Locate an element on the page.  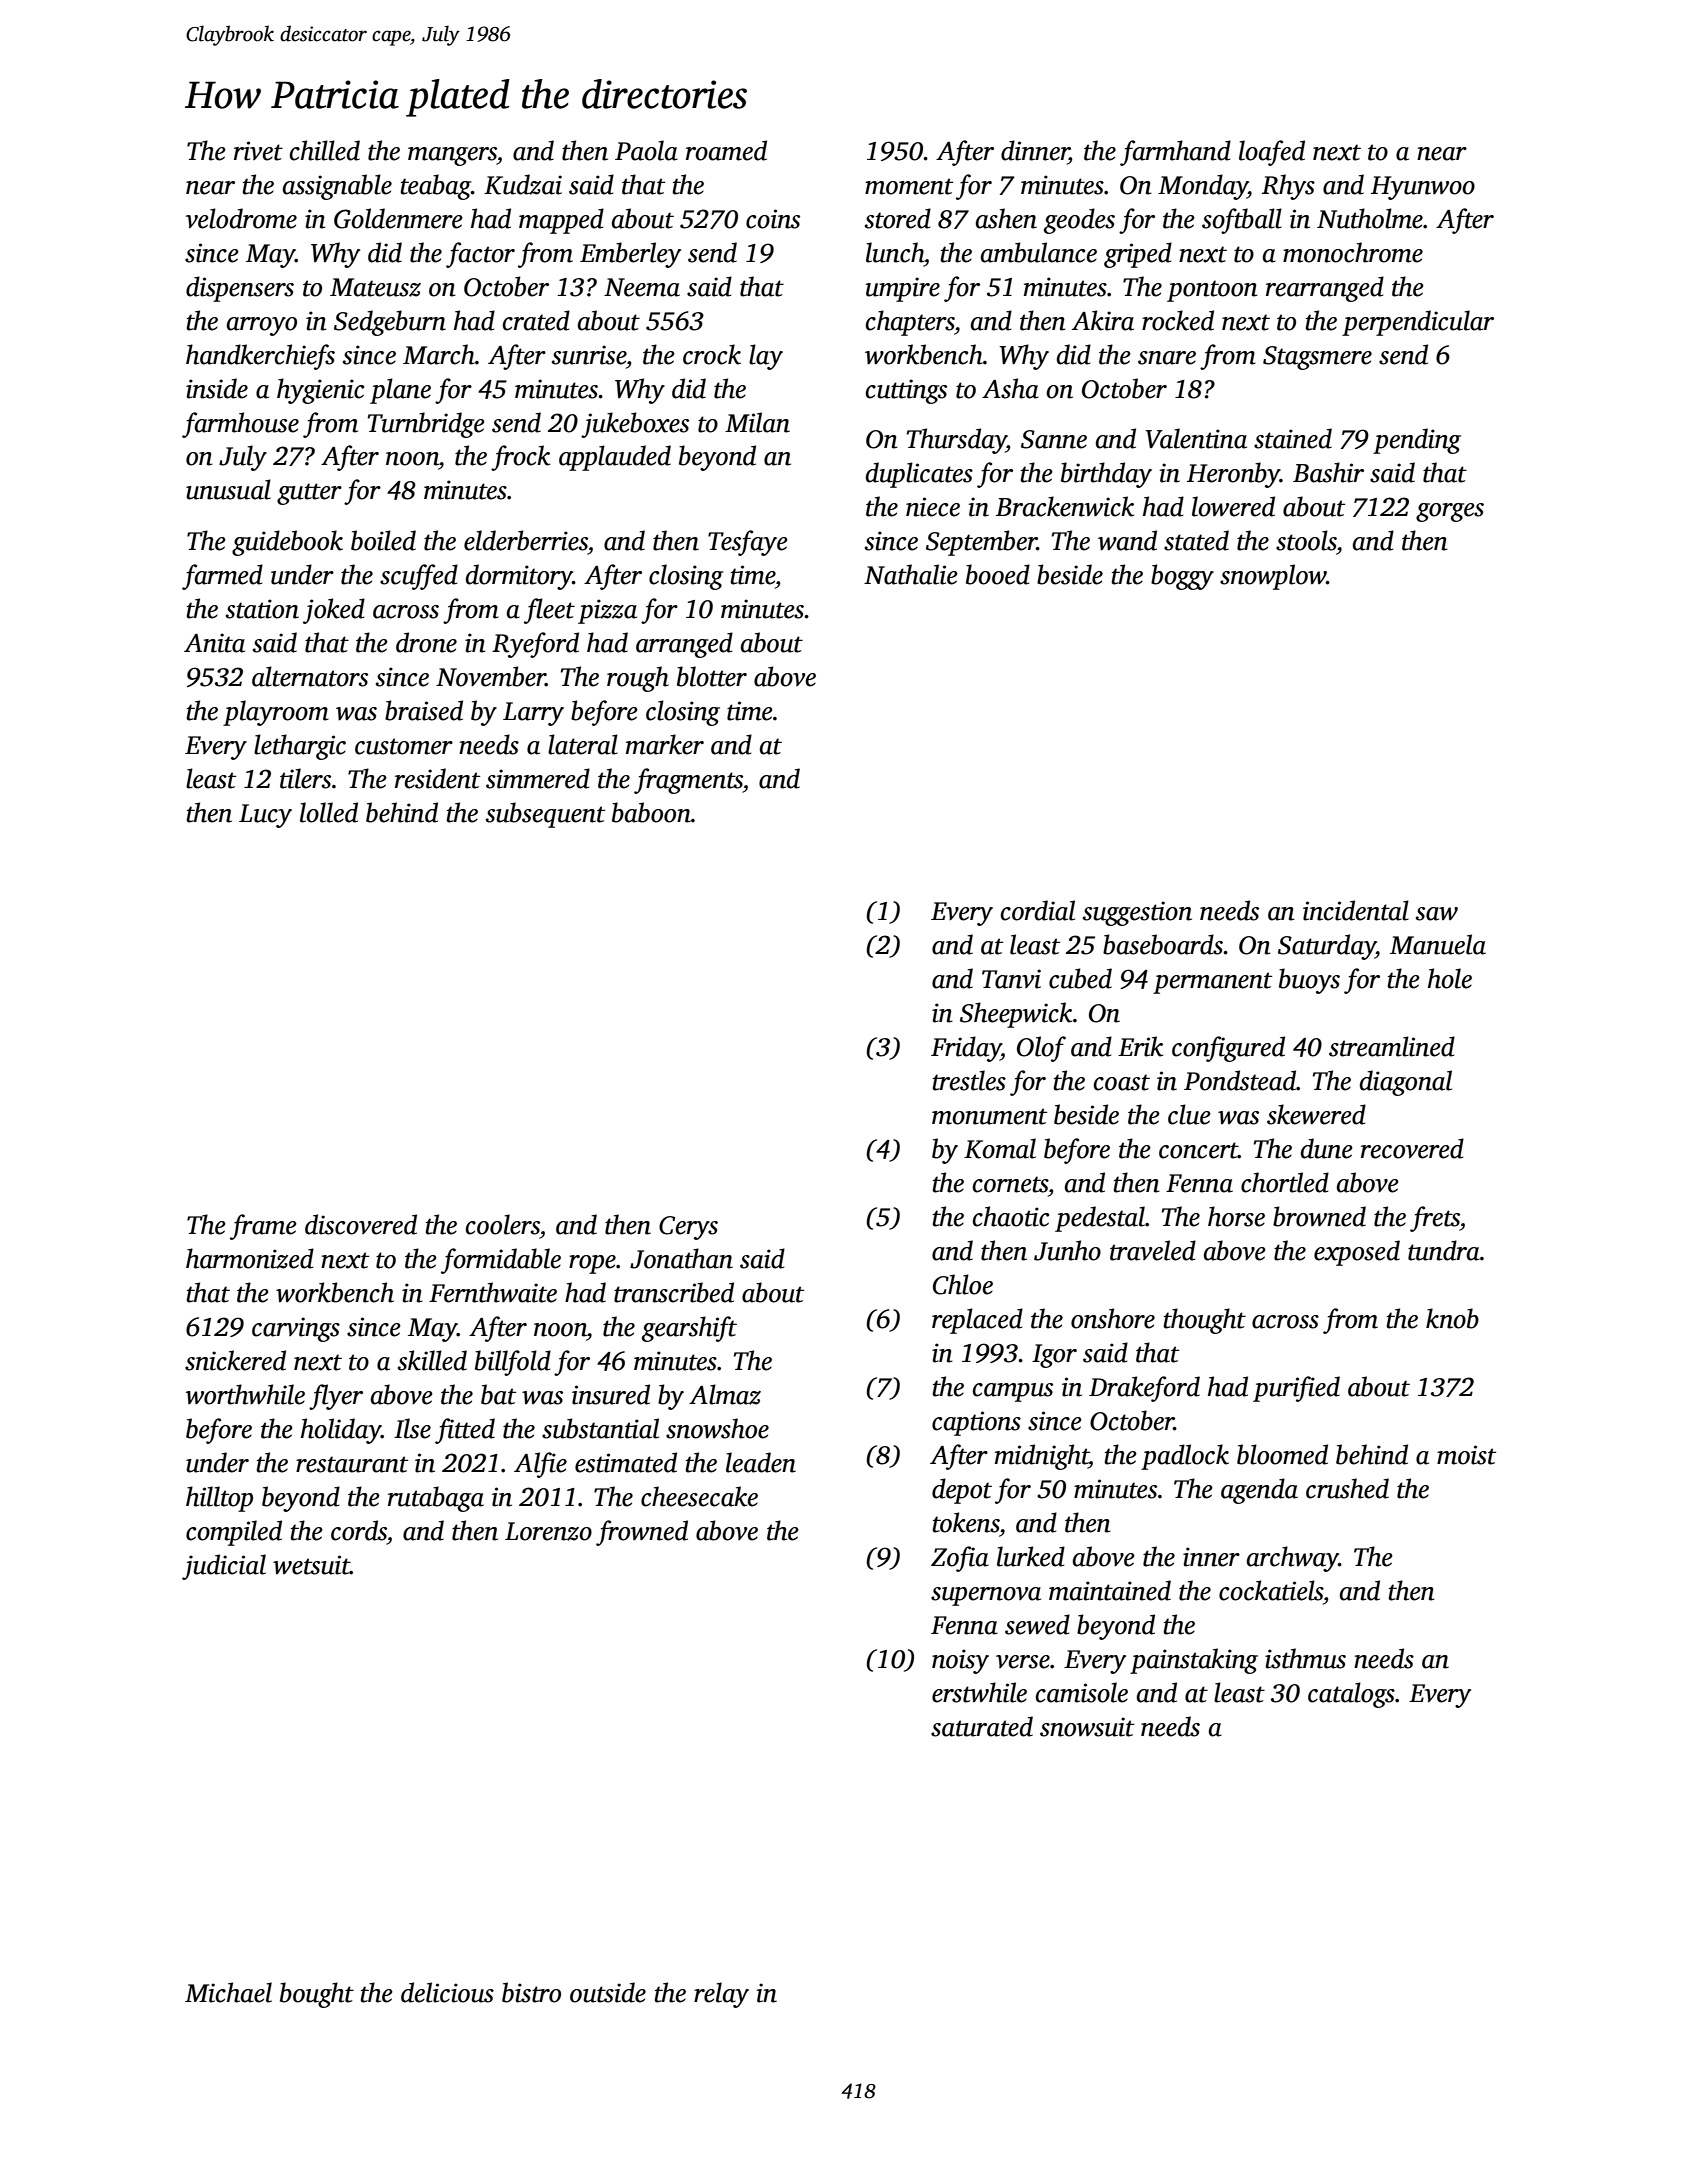
moment is located at coordinates (909, 186).
